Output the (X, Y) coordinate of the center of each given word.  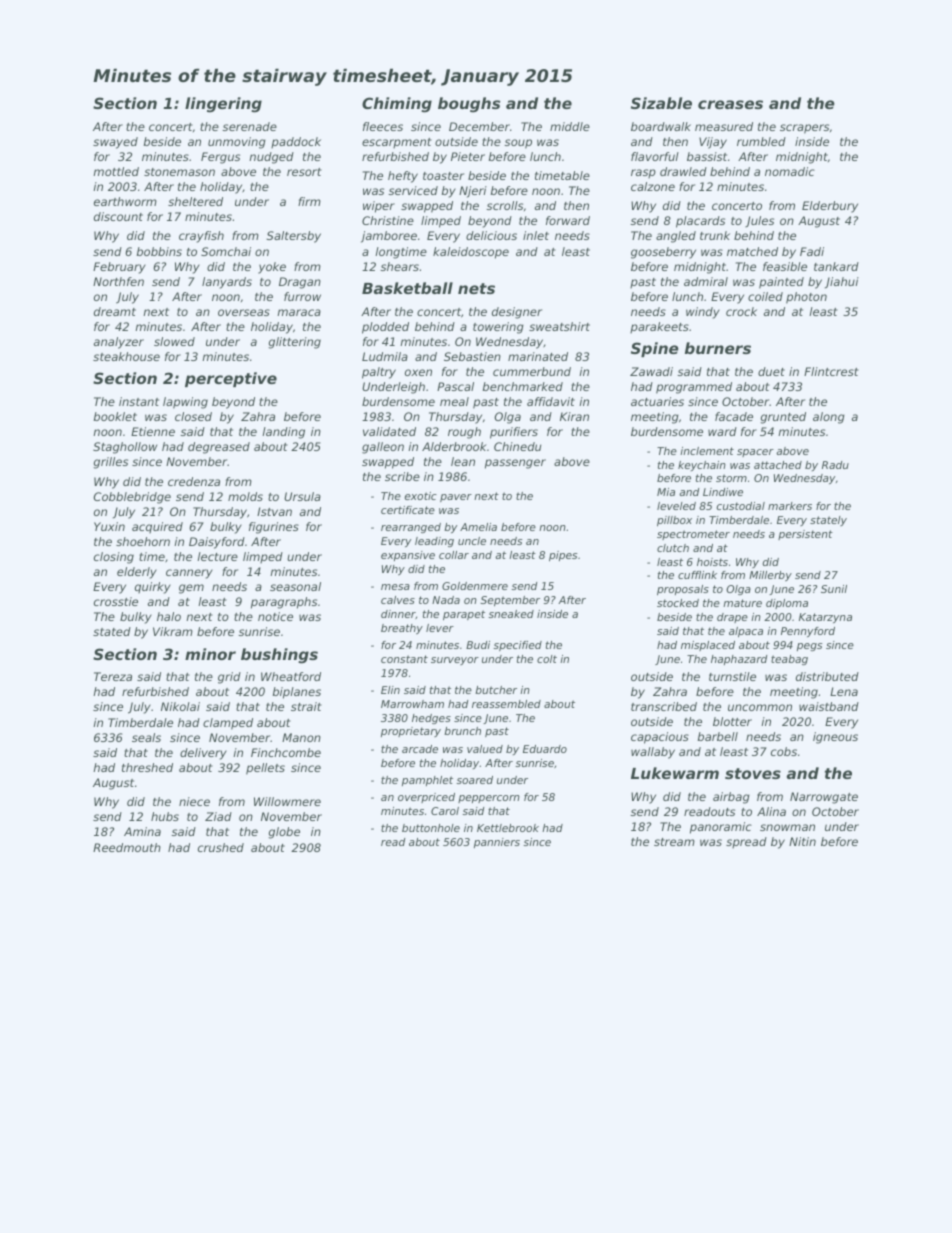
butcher (496, 690)
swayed (115, 143)
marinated (538, 356)
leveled (676, 506)
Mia (666, 492)
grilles (111, 463)
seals (146, 737)
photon (806, 298)
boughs (469, 105)
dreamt (115, 311)
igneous (835, 738)
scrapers (804, 129)
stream (674, 842)
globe (284, 833)
